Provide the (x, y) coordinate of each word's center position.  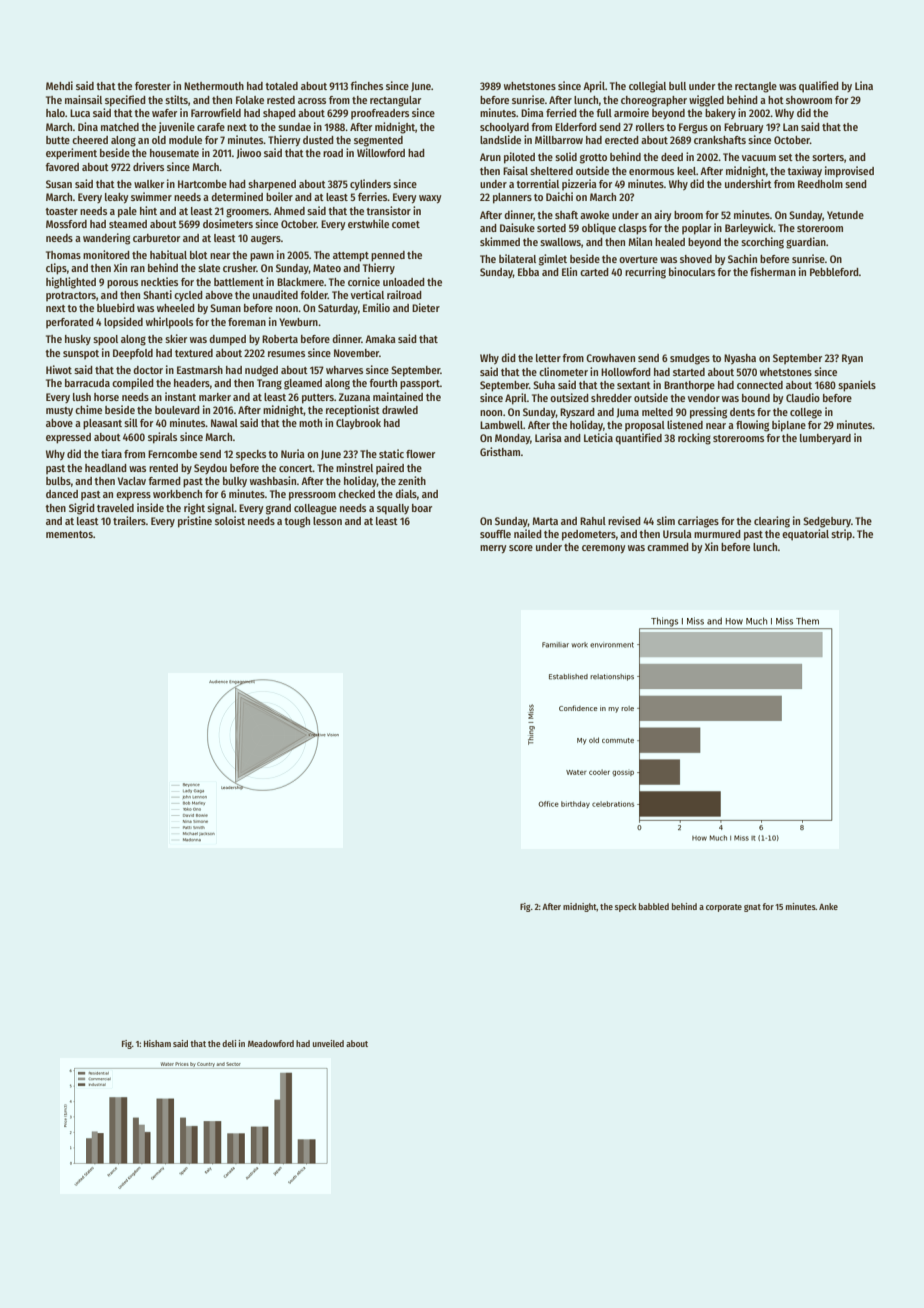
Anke (828, 906)
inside (150, 507)
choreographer (654, 101)
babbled (654, 906)
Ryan (852, 359)
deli (229, 1043)
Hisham (157, 1043)
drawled (400, 410)
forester (153, 86)
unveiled (328, 1043)
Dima (532, 112)
